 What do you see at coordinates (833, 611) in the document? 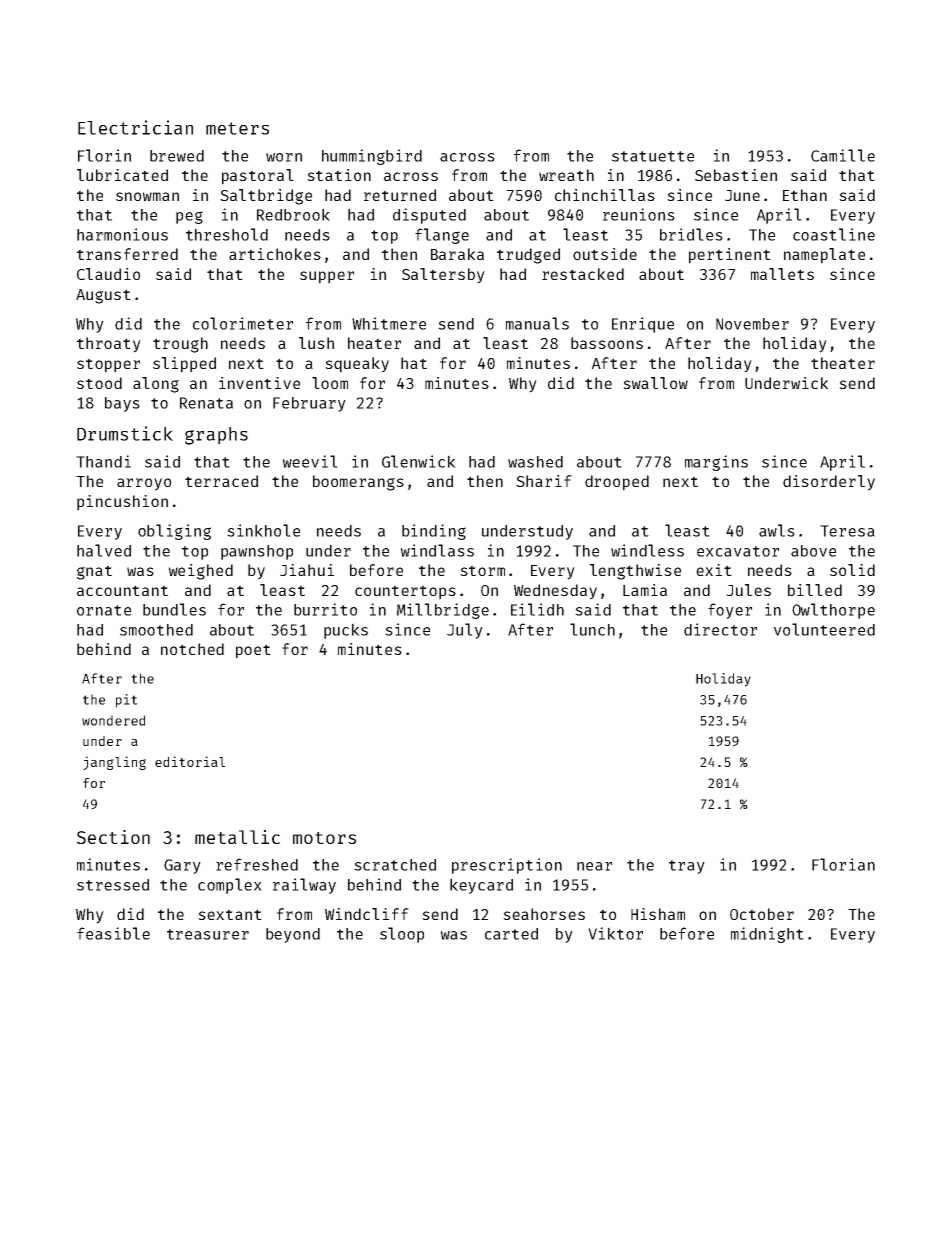
I see `Owlthorpe` at bounding box center [833, 611].
